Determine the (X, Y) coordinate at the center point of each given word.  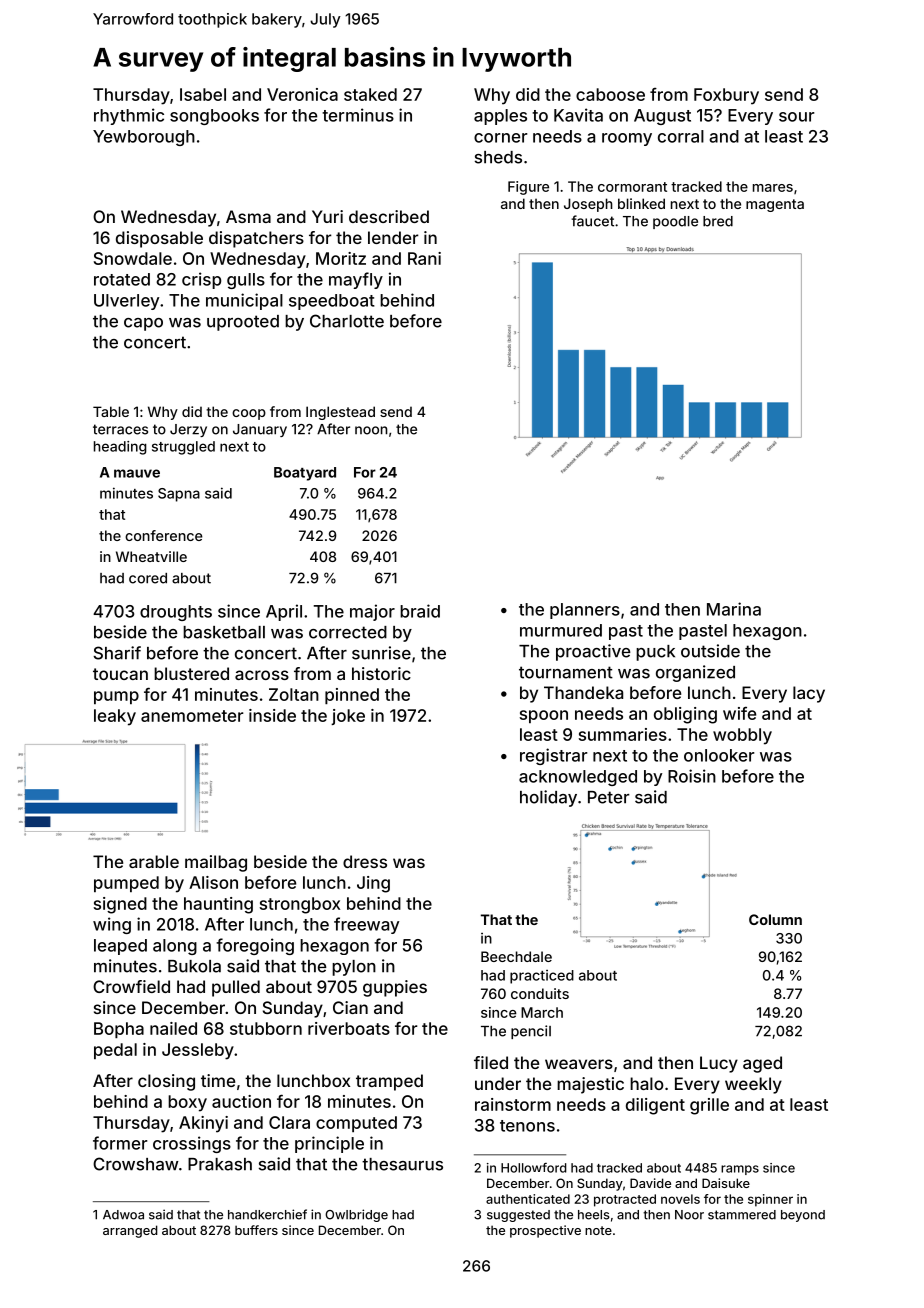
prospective (545, 1231)
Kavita (578, 115)
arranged (130, 1231)
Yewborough (144, 138)
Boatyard (305, 474)
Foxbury (726, 96)
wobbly (742, 736)
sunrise (381, 653)
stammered (742, 1215)
